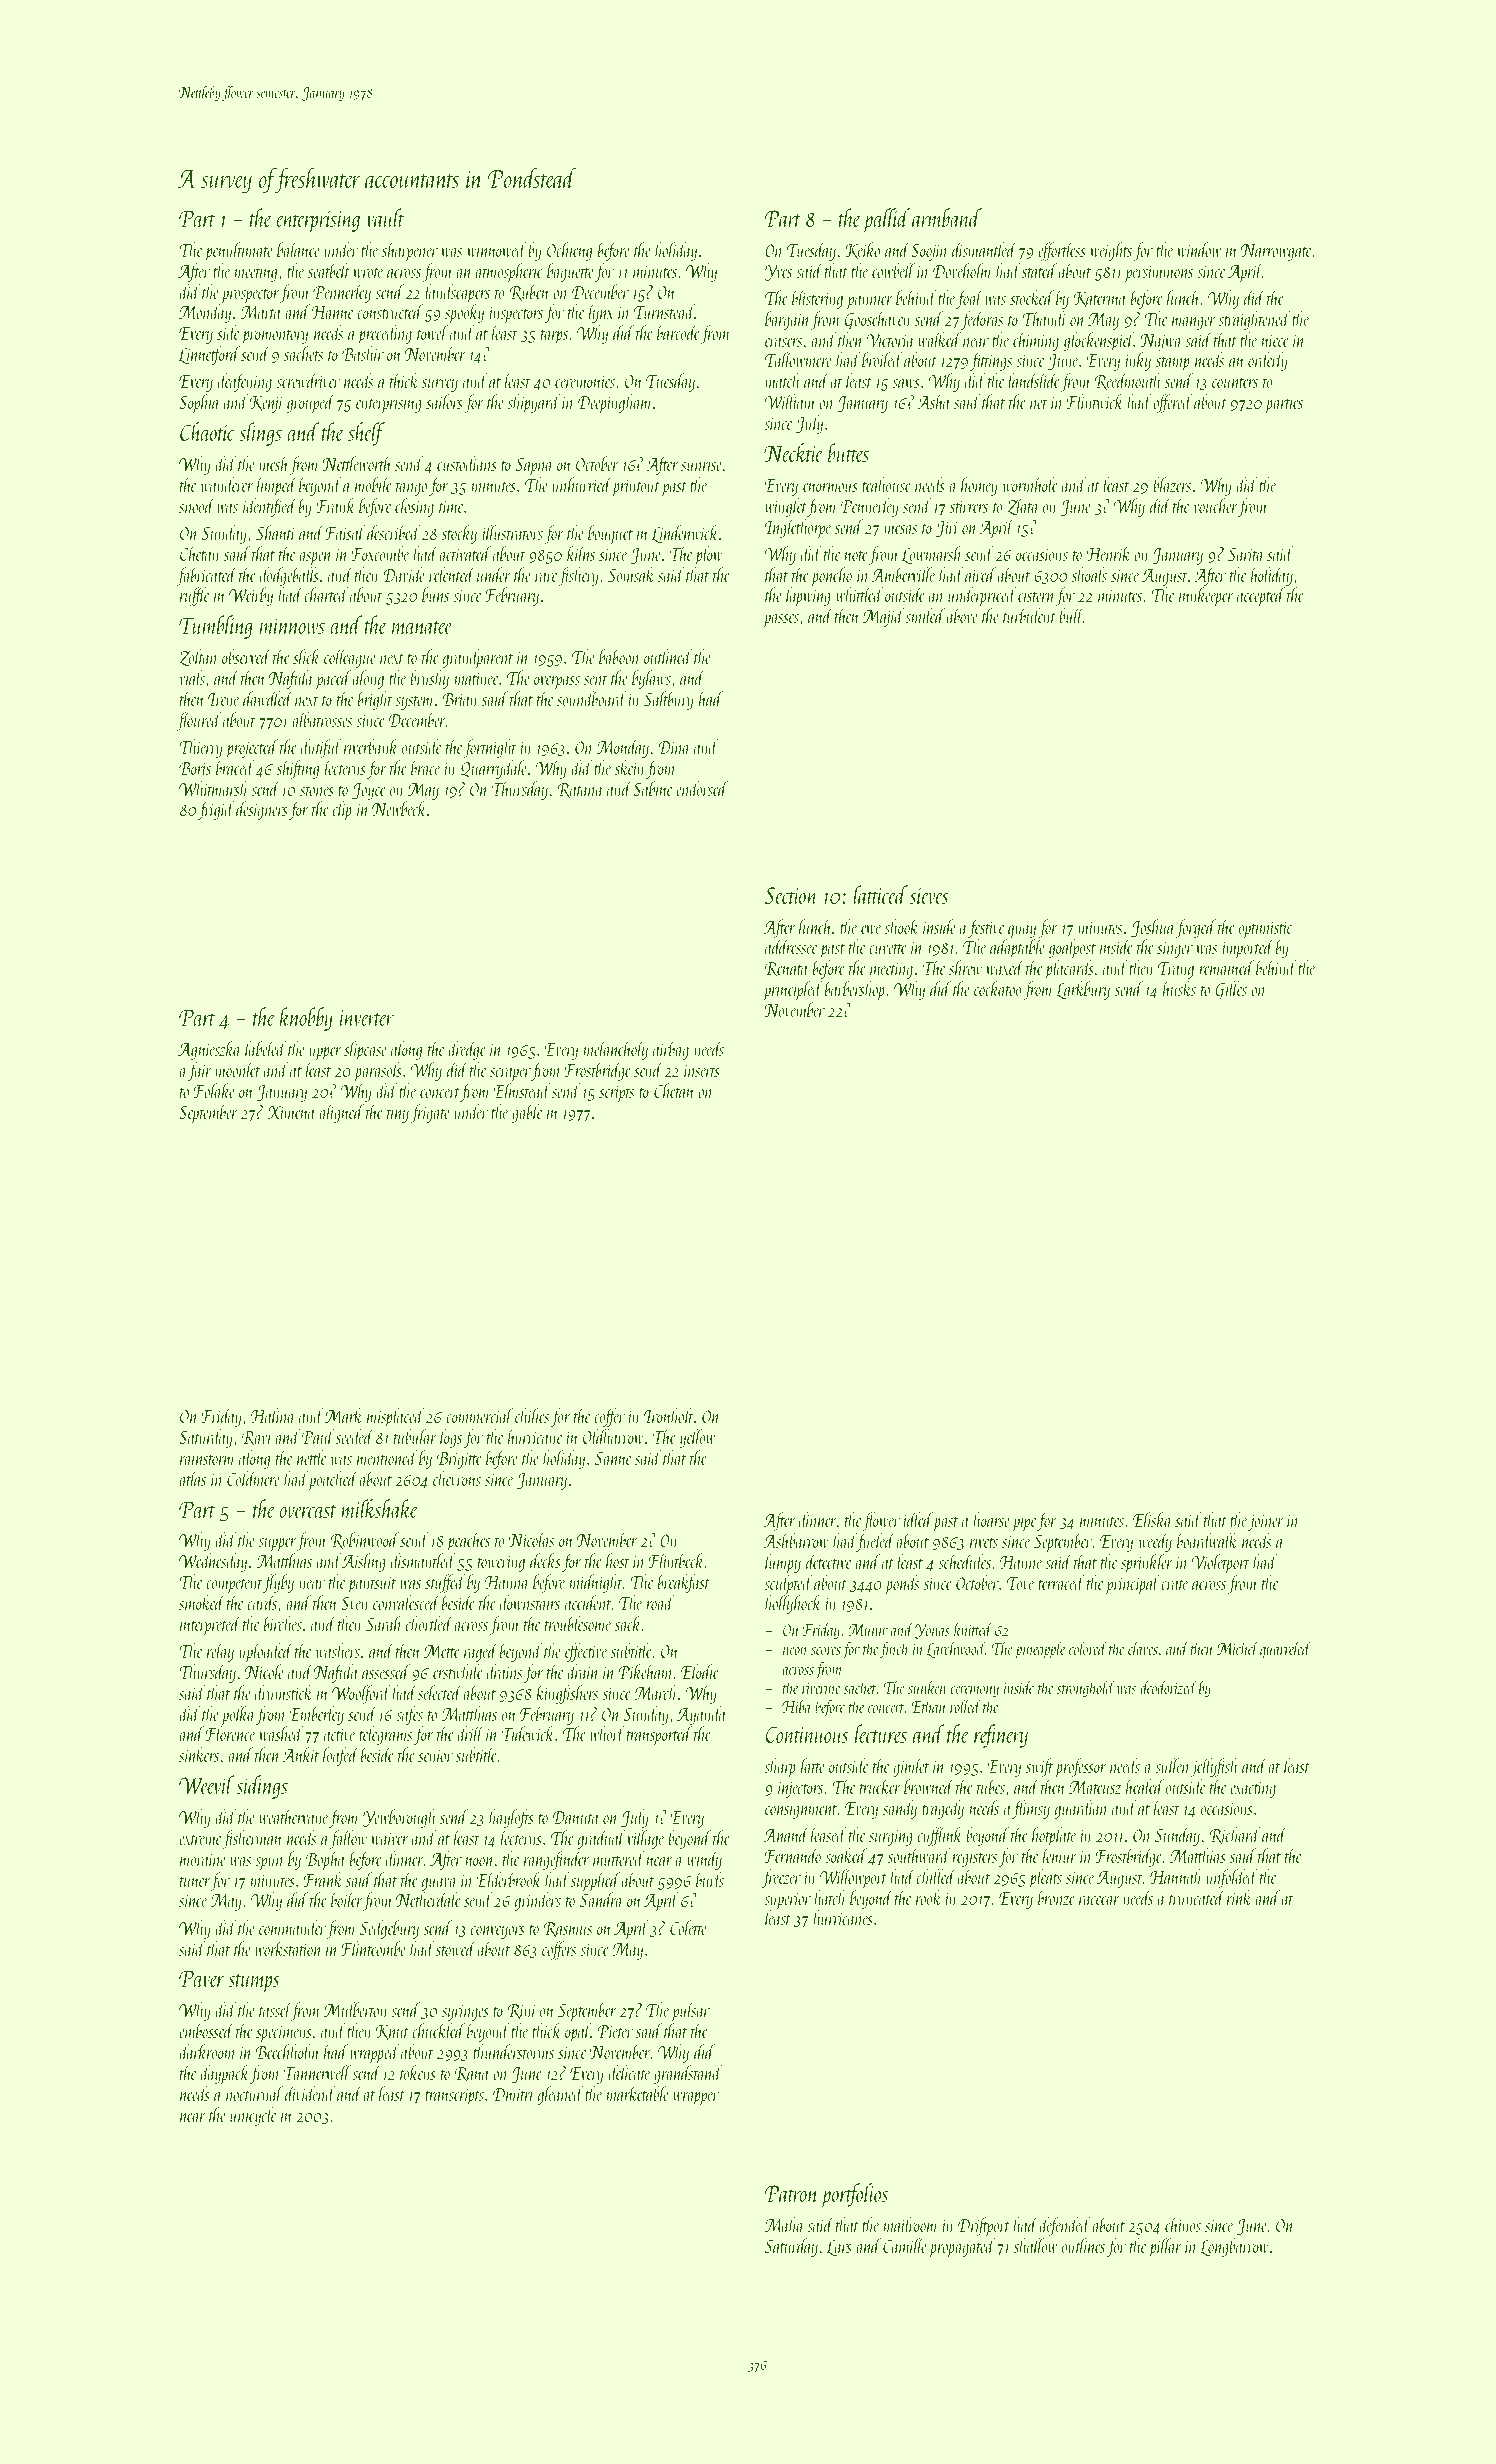 Image resolution: width=1496 pixels, height=2464 pixels. I want to click on mesas, so click(900, 529).
